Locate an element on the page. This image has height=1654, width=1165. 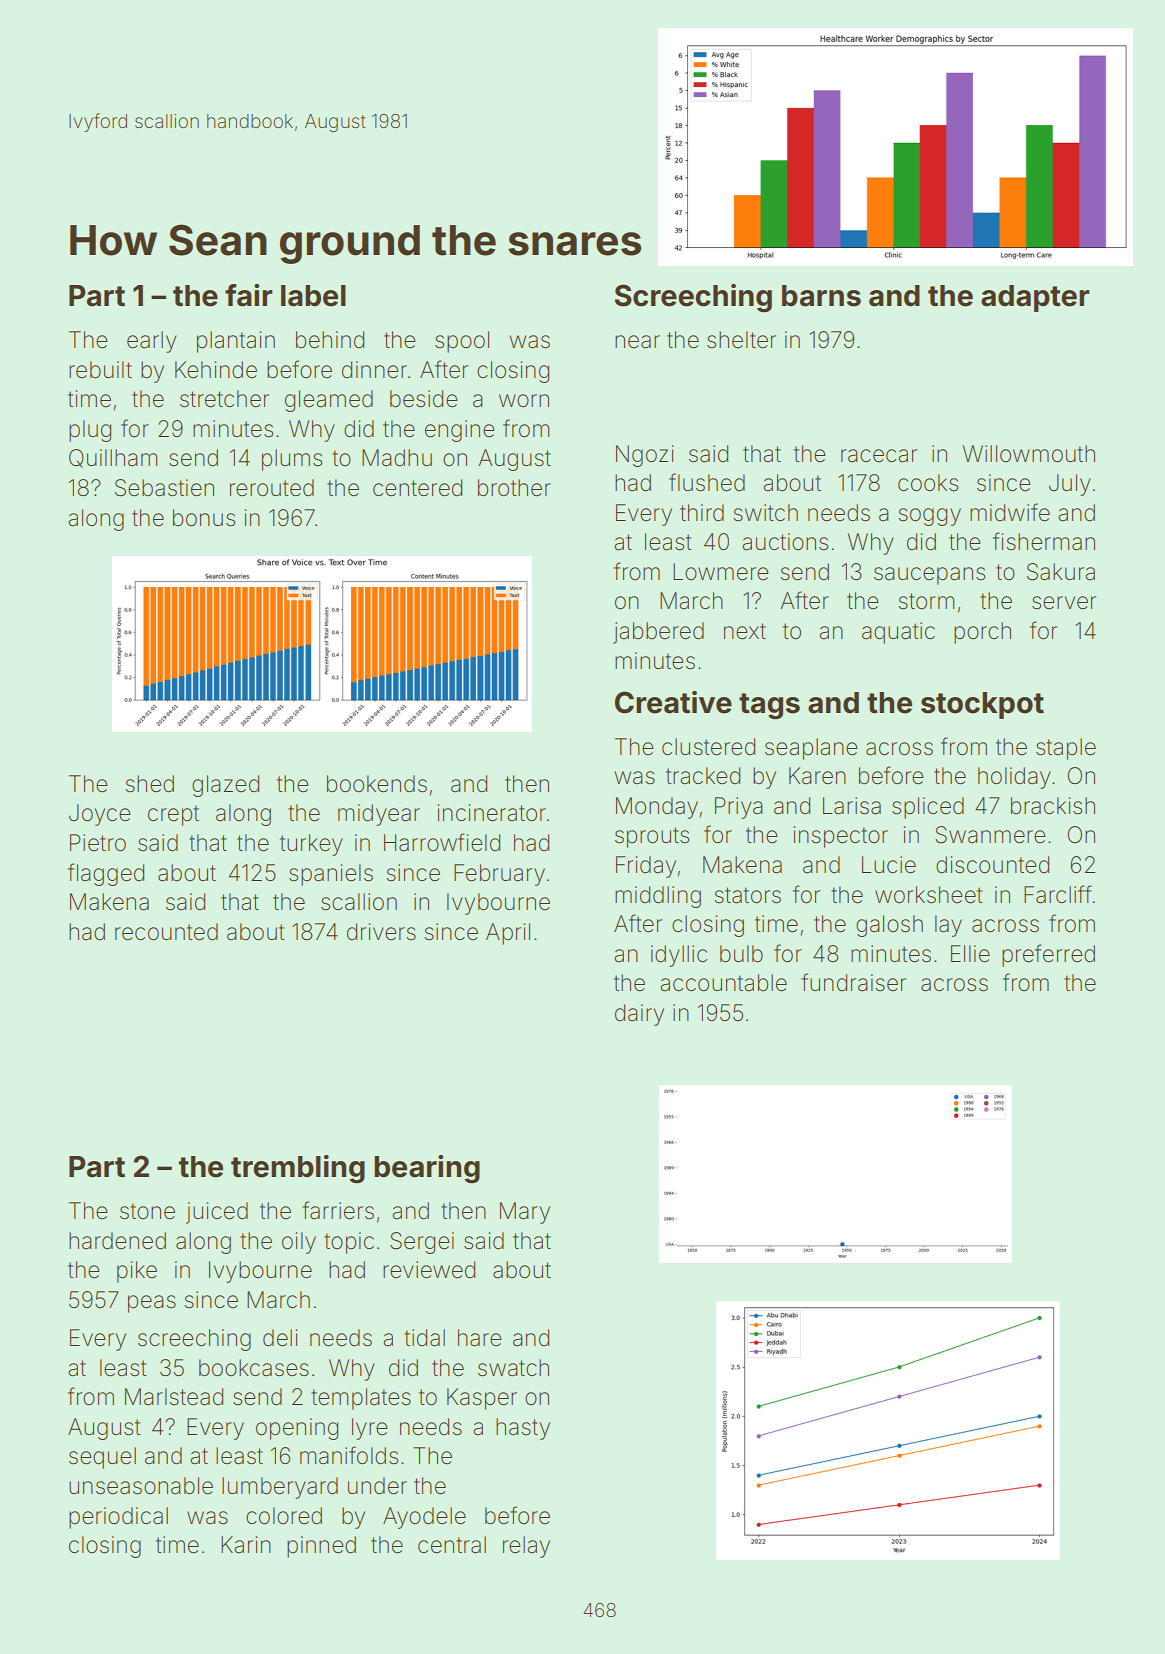
adapter is located at coordinates (1035, 298).
